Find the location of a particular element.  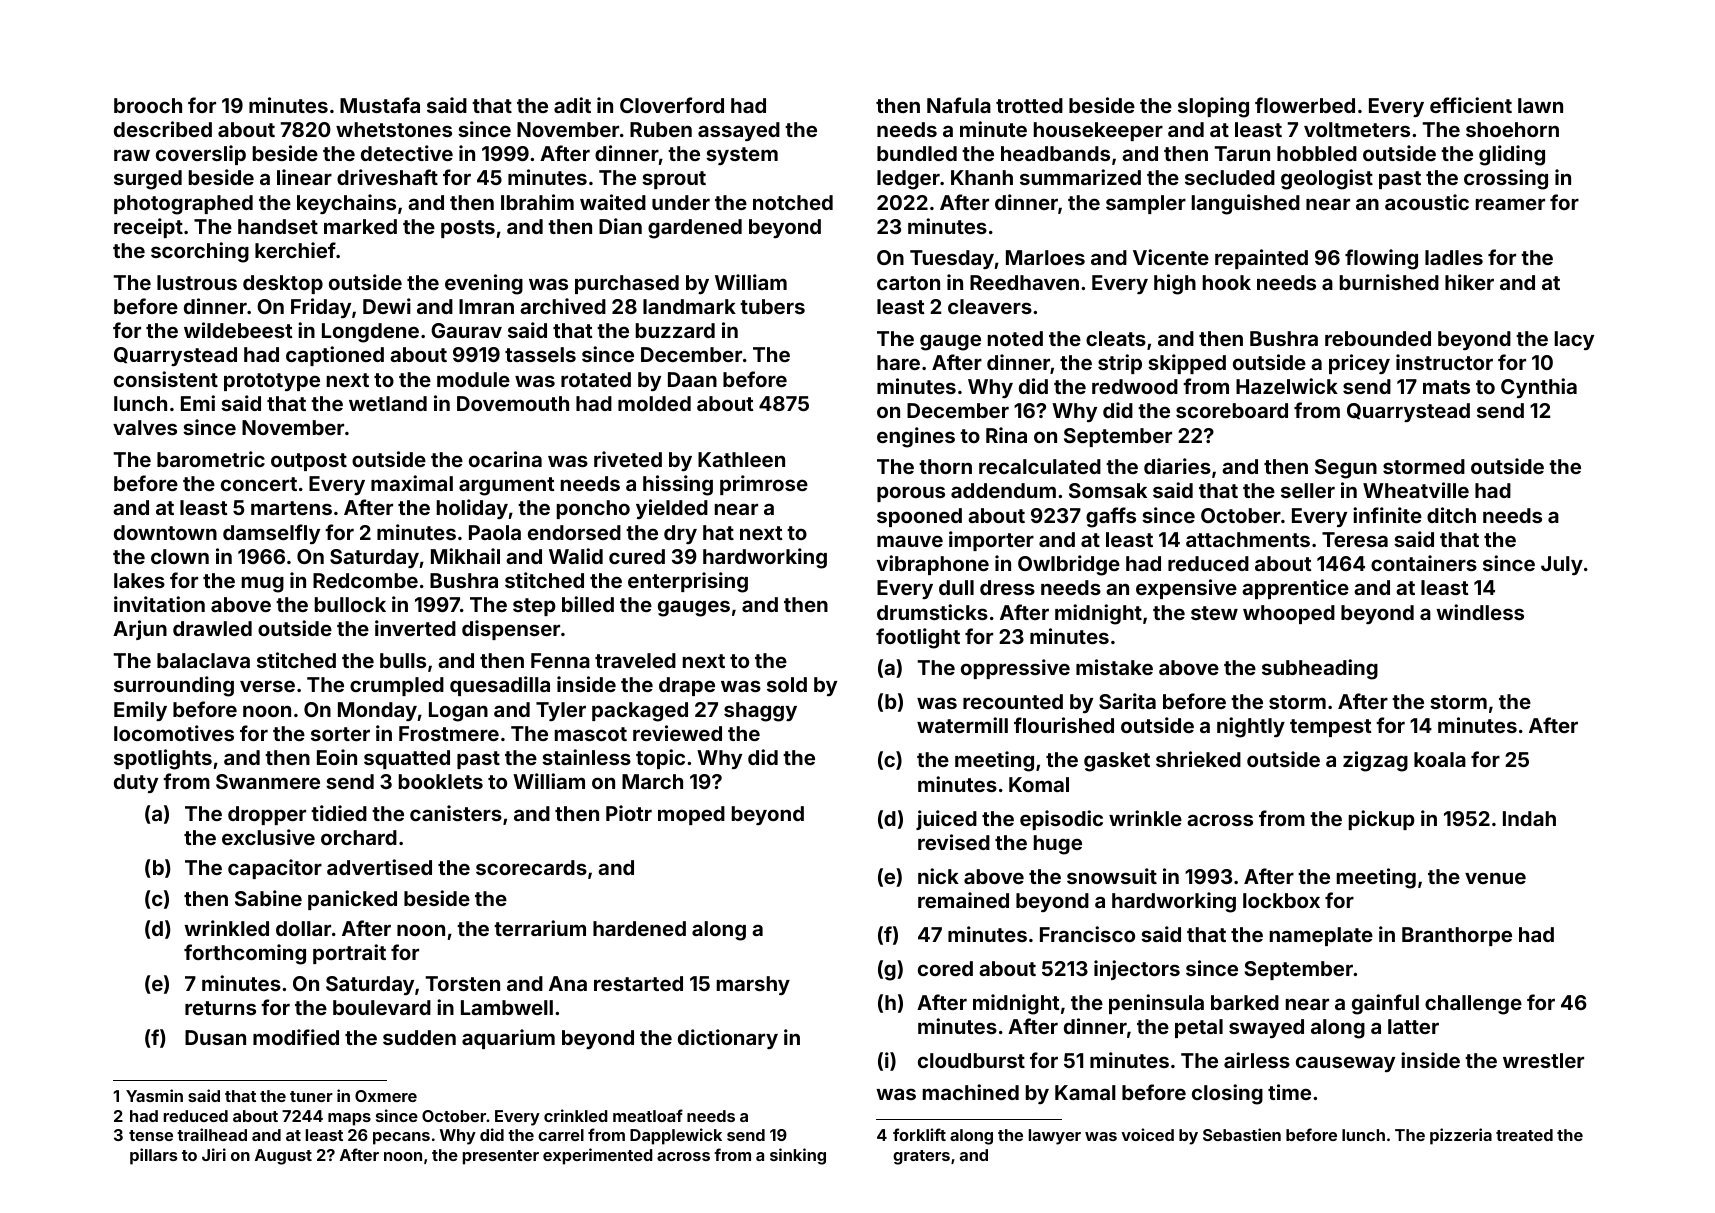

enterprising is located at coordinates (688, 582).
